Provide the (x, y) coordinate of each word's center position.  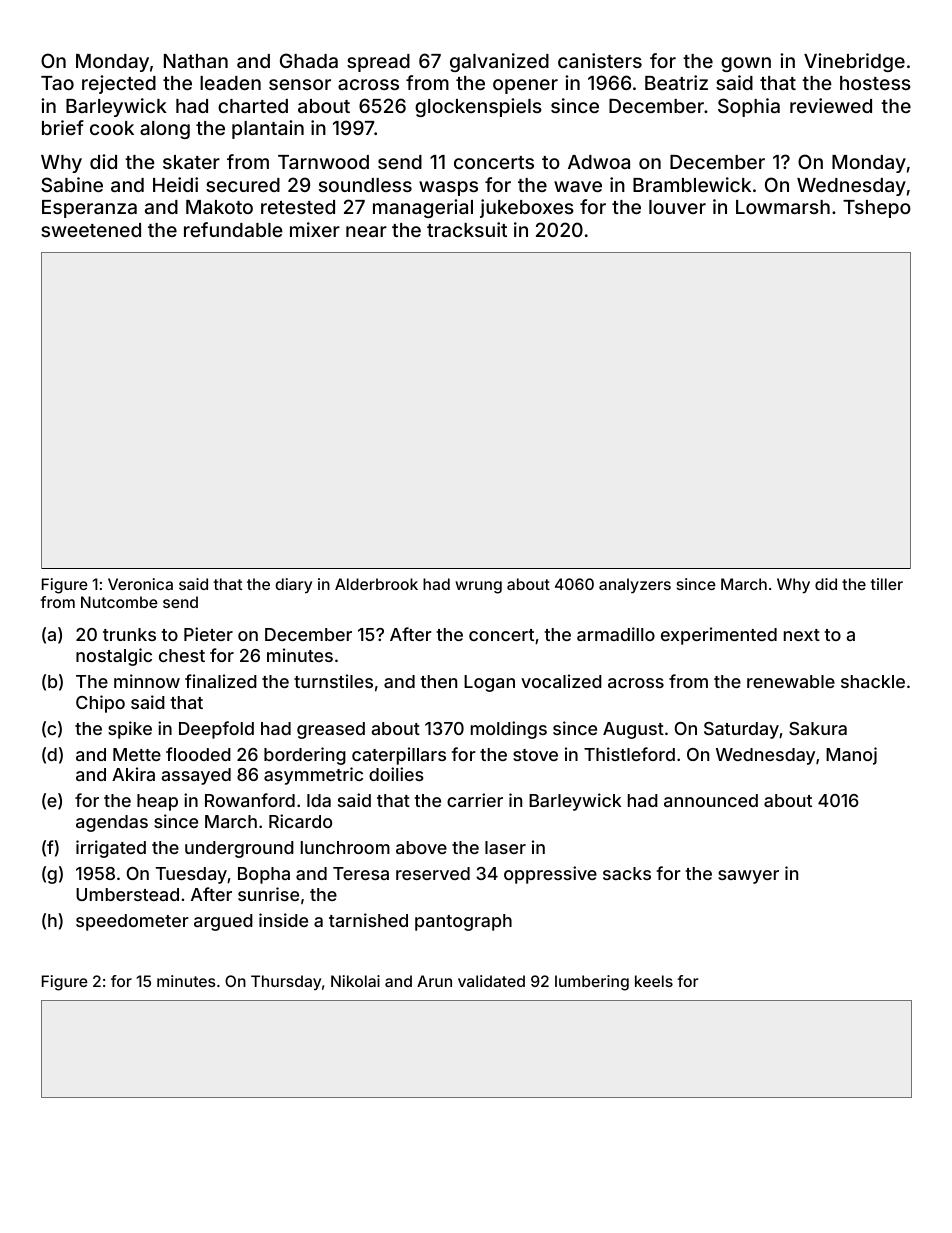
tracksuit (467, 229)
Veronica (140, 584)
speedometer (132, 922)
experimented (719, 636)
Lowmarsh (783, 207)
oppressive (550, 875)
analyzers (635, 586)
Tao (57, 83)
